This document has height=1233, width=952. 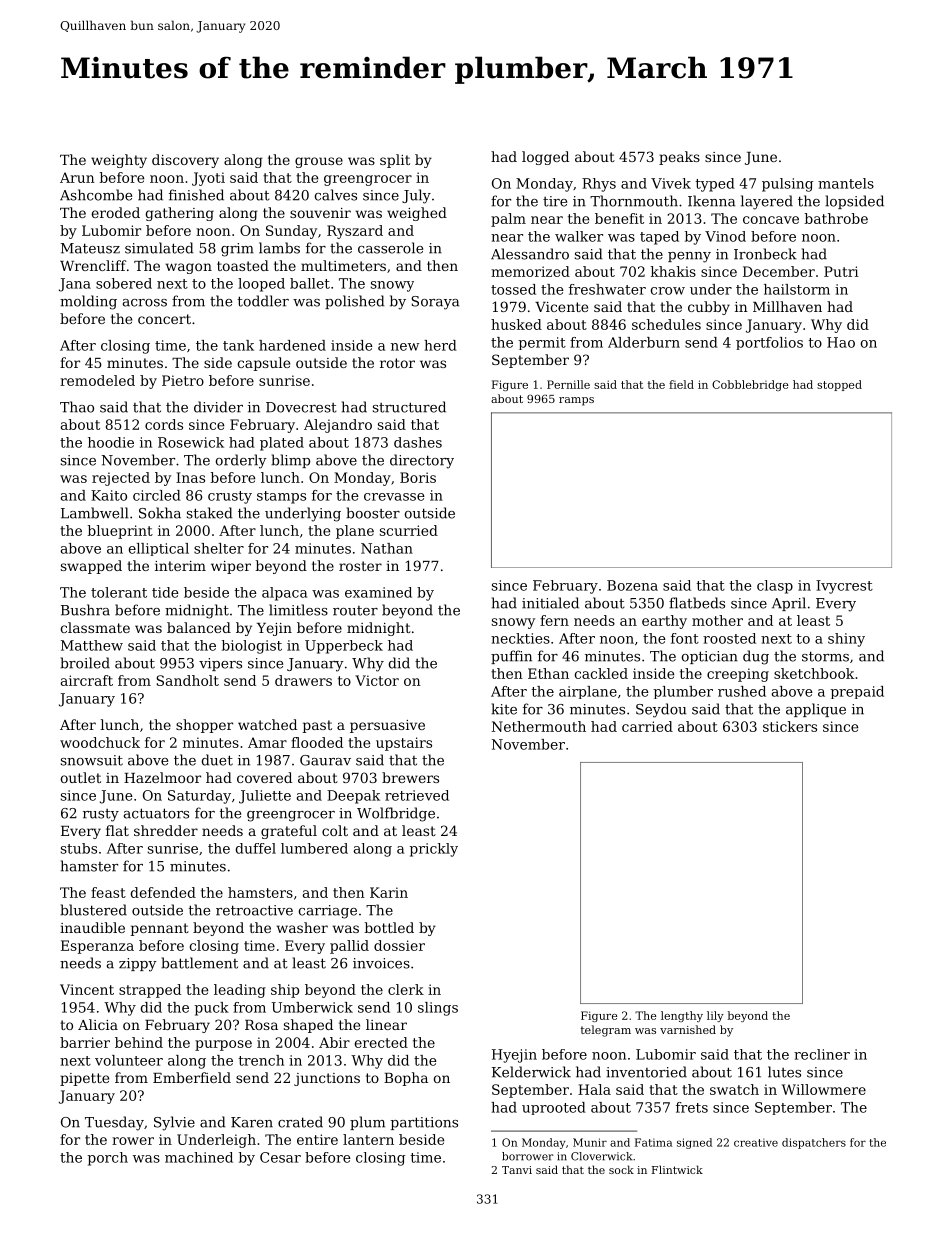 I want to click on Bozena, so click(x=632, y=585).
